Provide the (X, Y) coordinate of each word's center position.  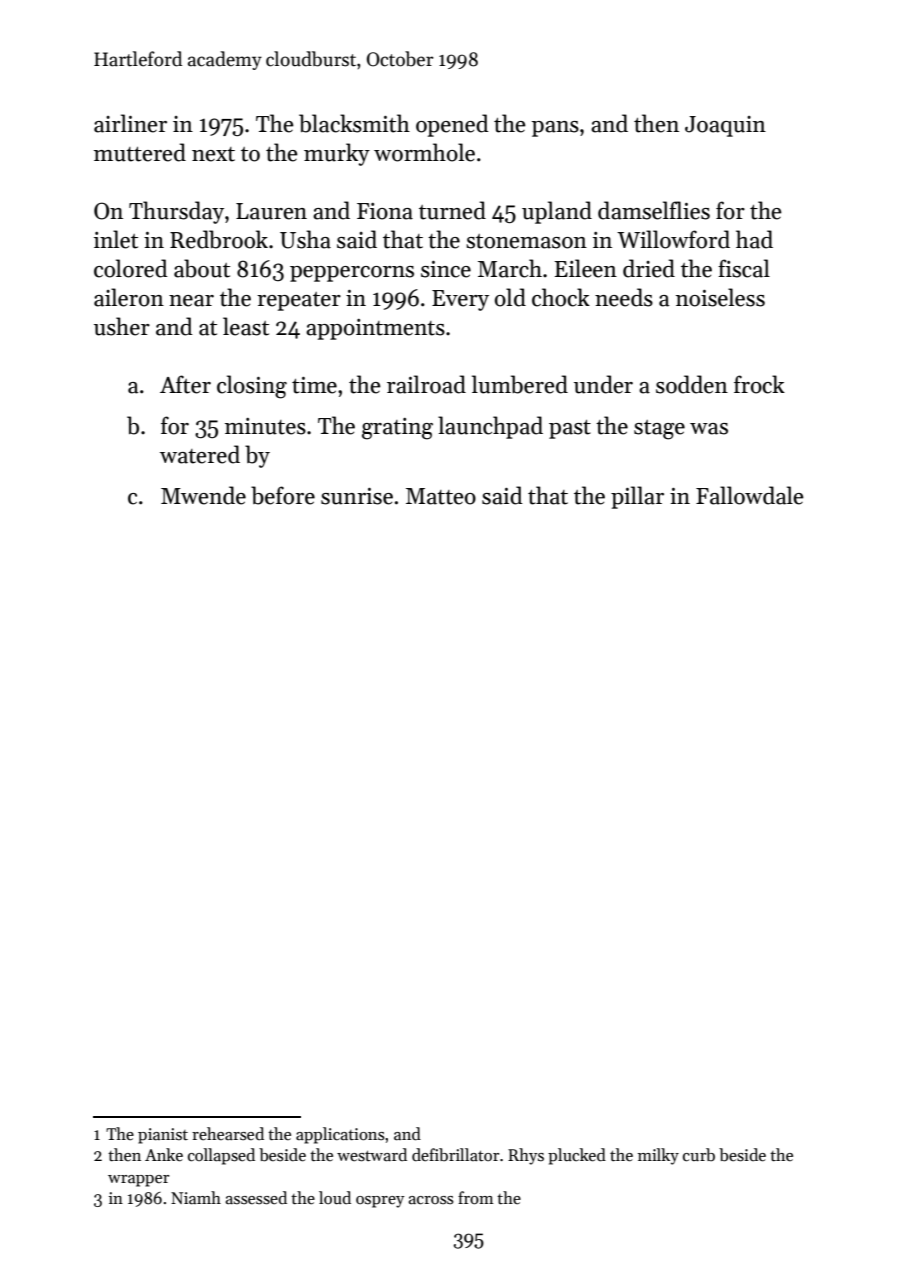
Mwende (203, 495)
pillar (637, 497)
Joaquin (725, 126)
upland (557, 212)
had (754, 239)
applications (340, 1135)
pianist (163, 1136)
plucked (577, 1156)
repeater (299, 301)
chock (561, 297)
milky (658, 1156)
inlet (116, 239)
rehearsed (228, 1134)
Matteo (441, 496)
